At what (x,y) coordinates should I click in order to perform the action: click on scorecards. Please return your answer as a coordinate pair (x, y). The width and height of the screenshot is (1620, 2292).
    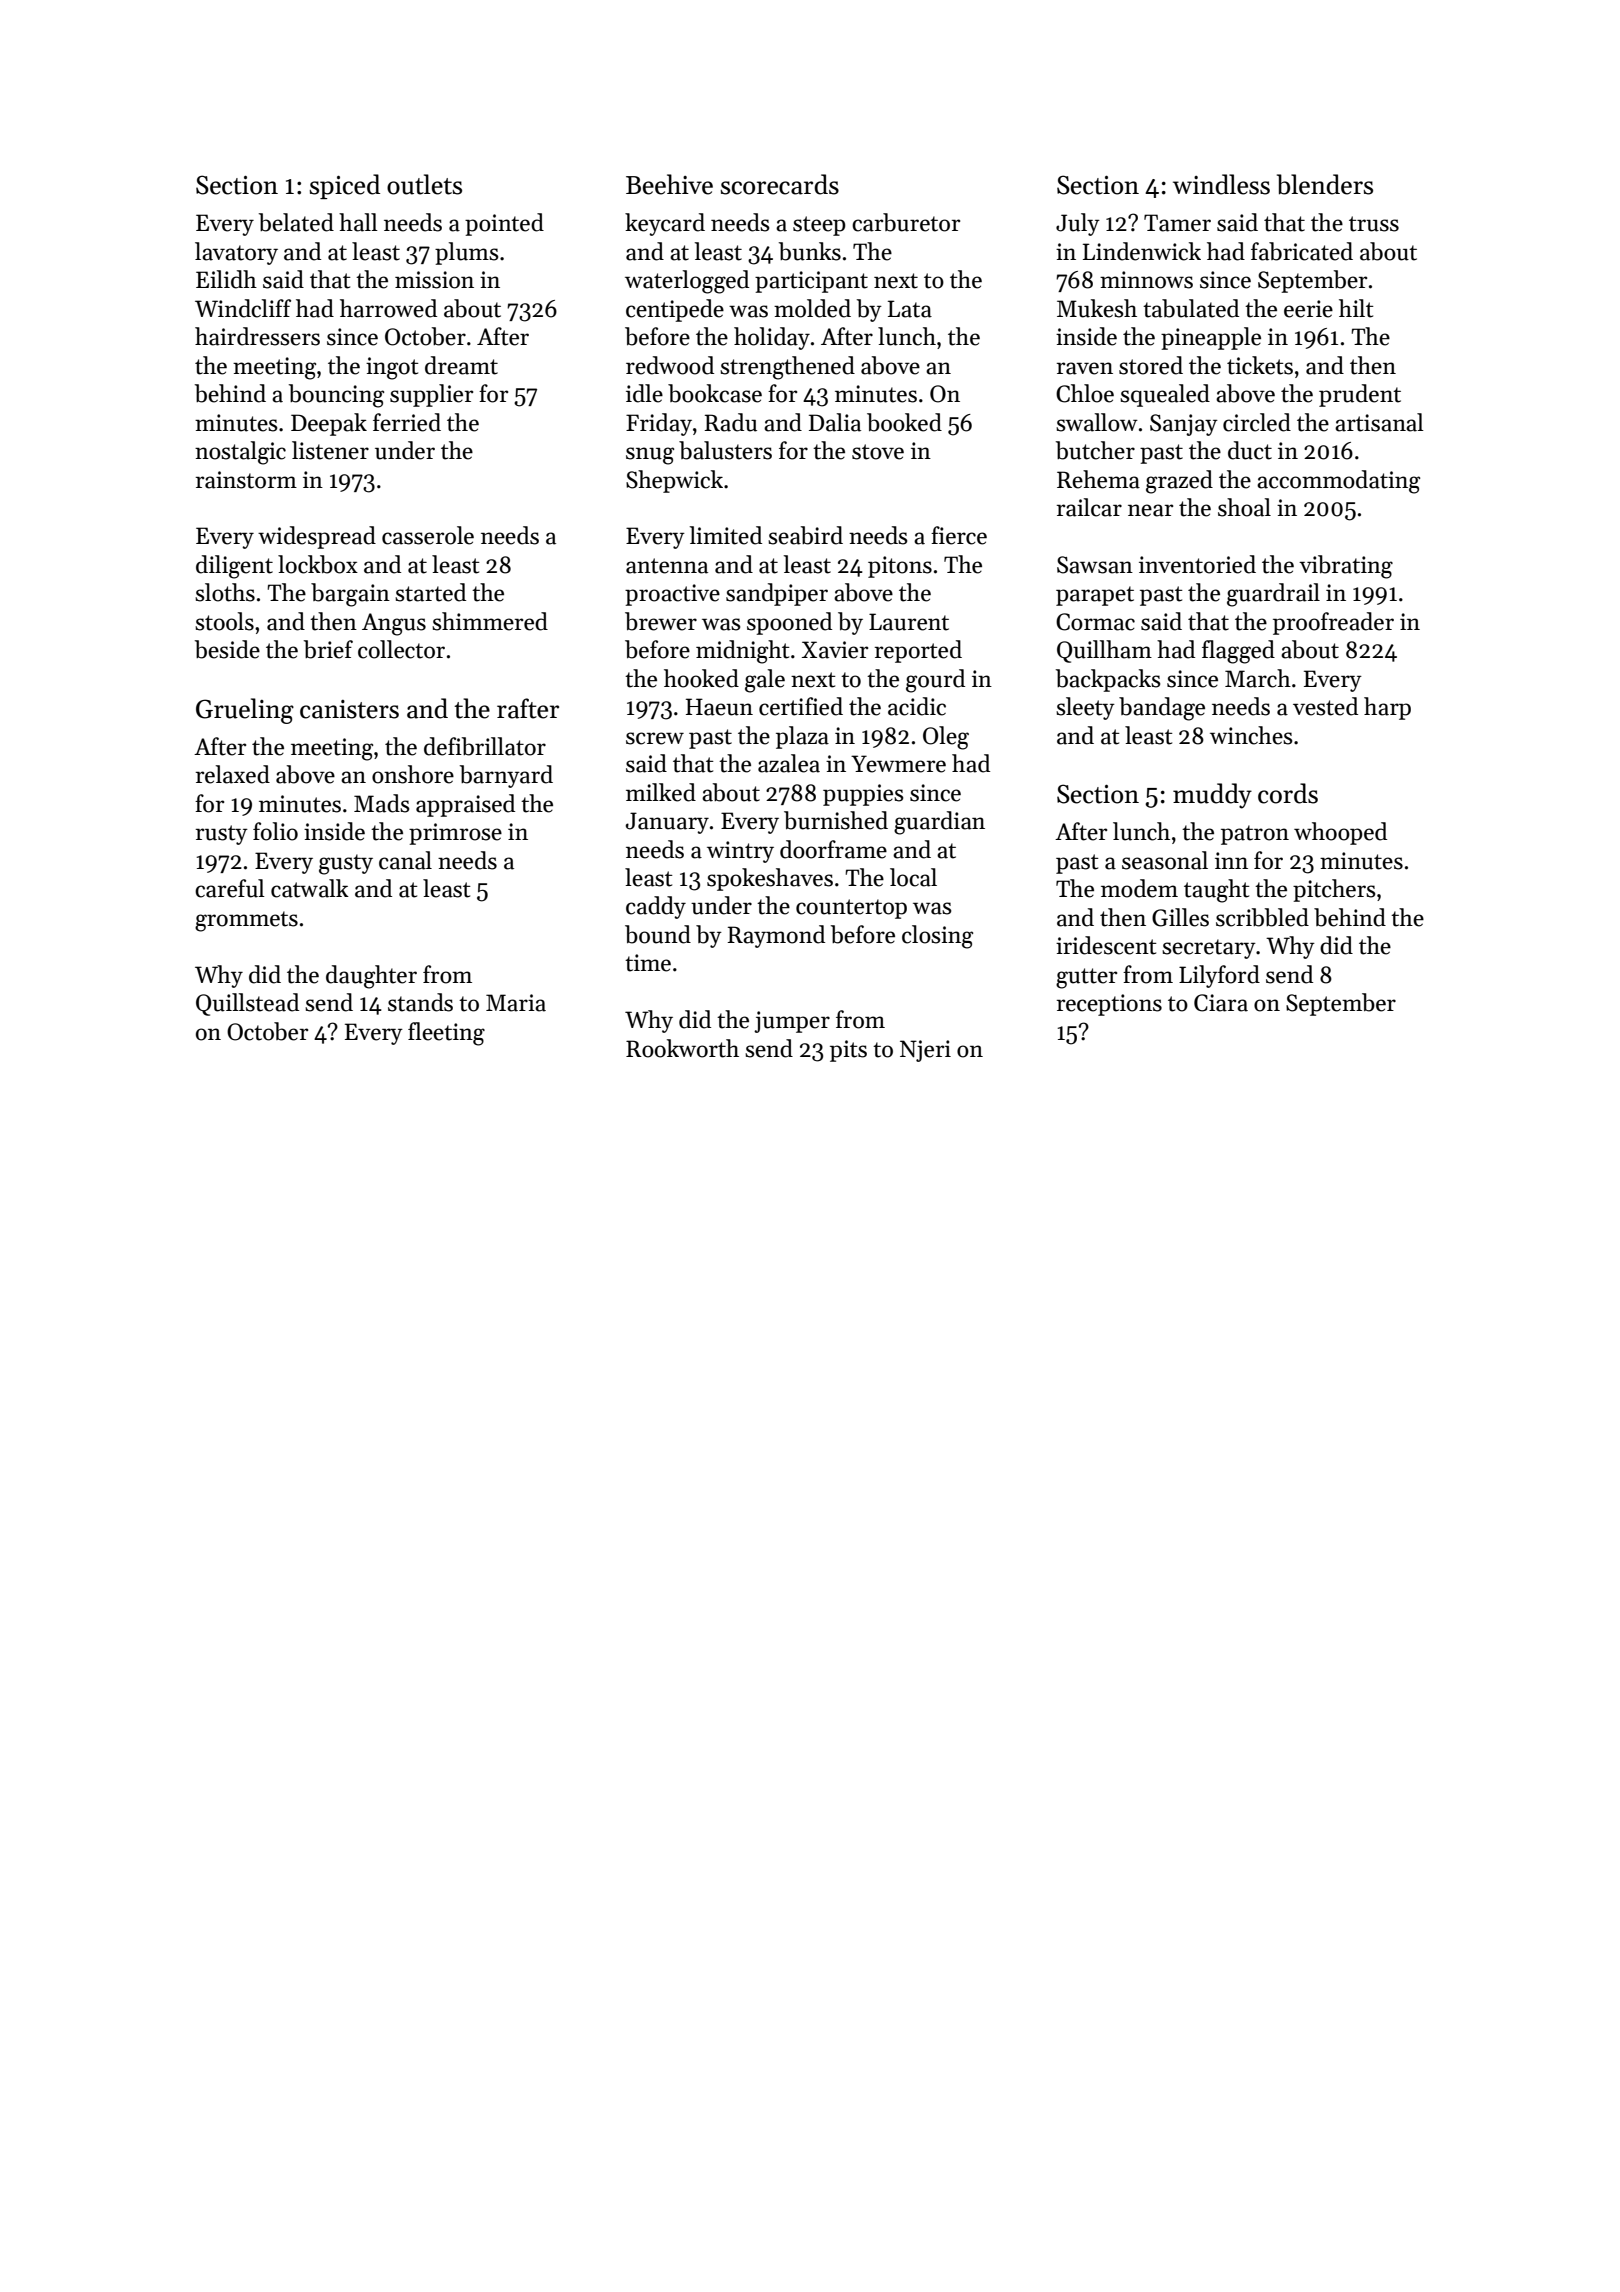
    Looking at the image, I should click on (780, 184).
